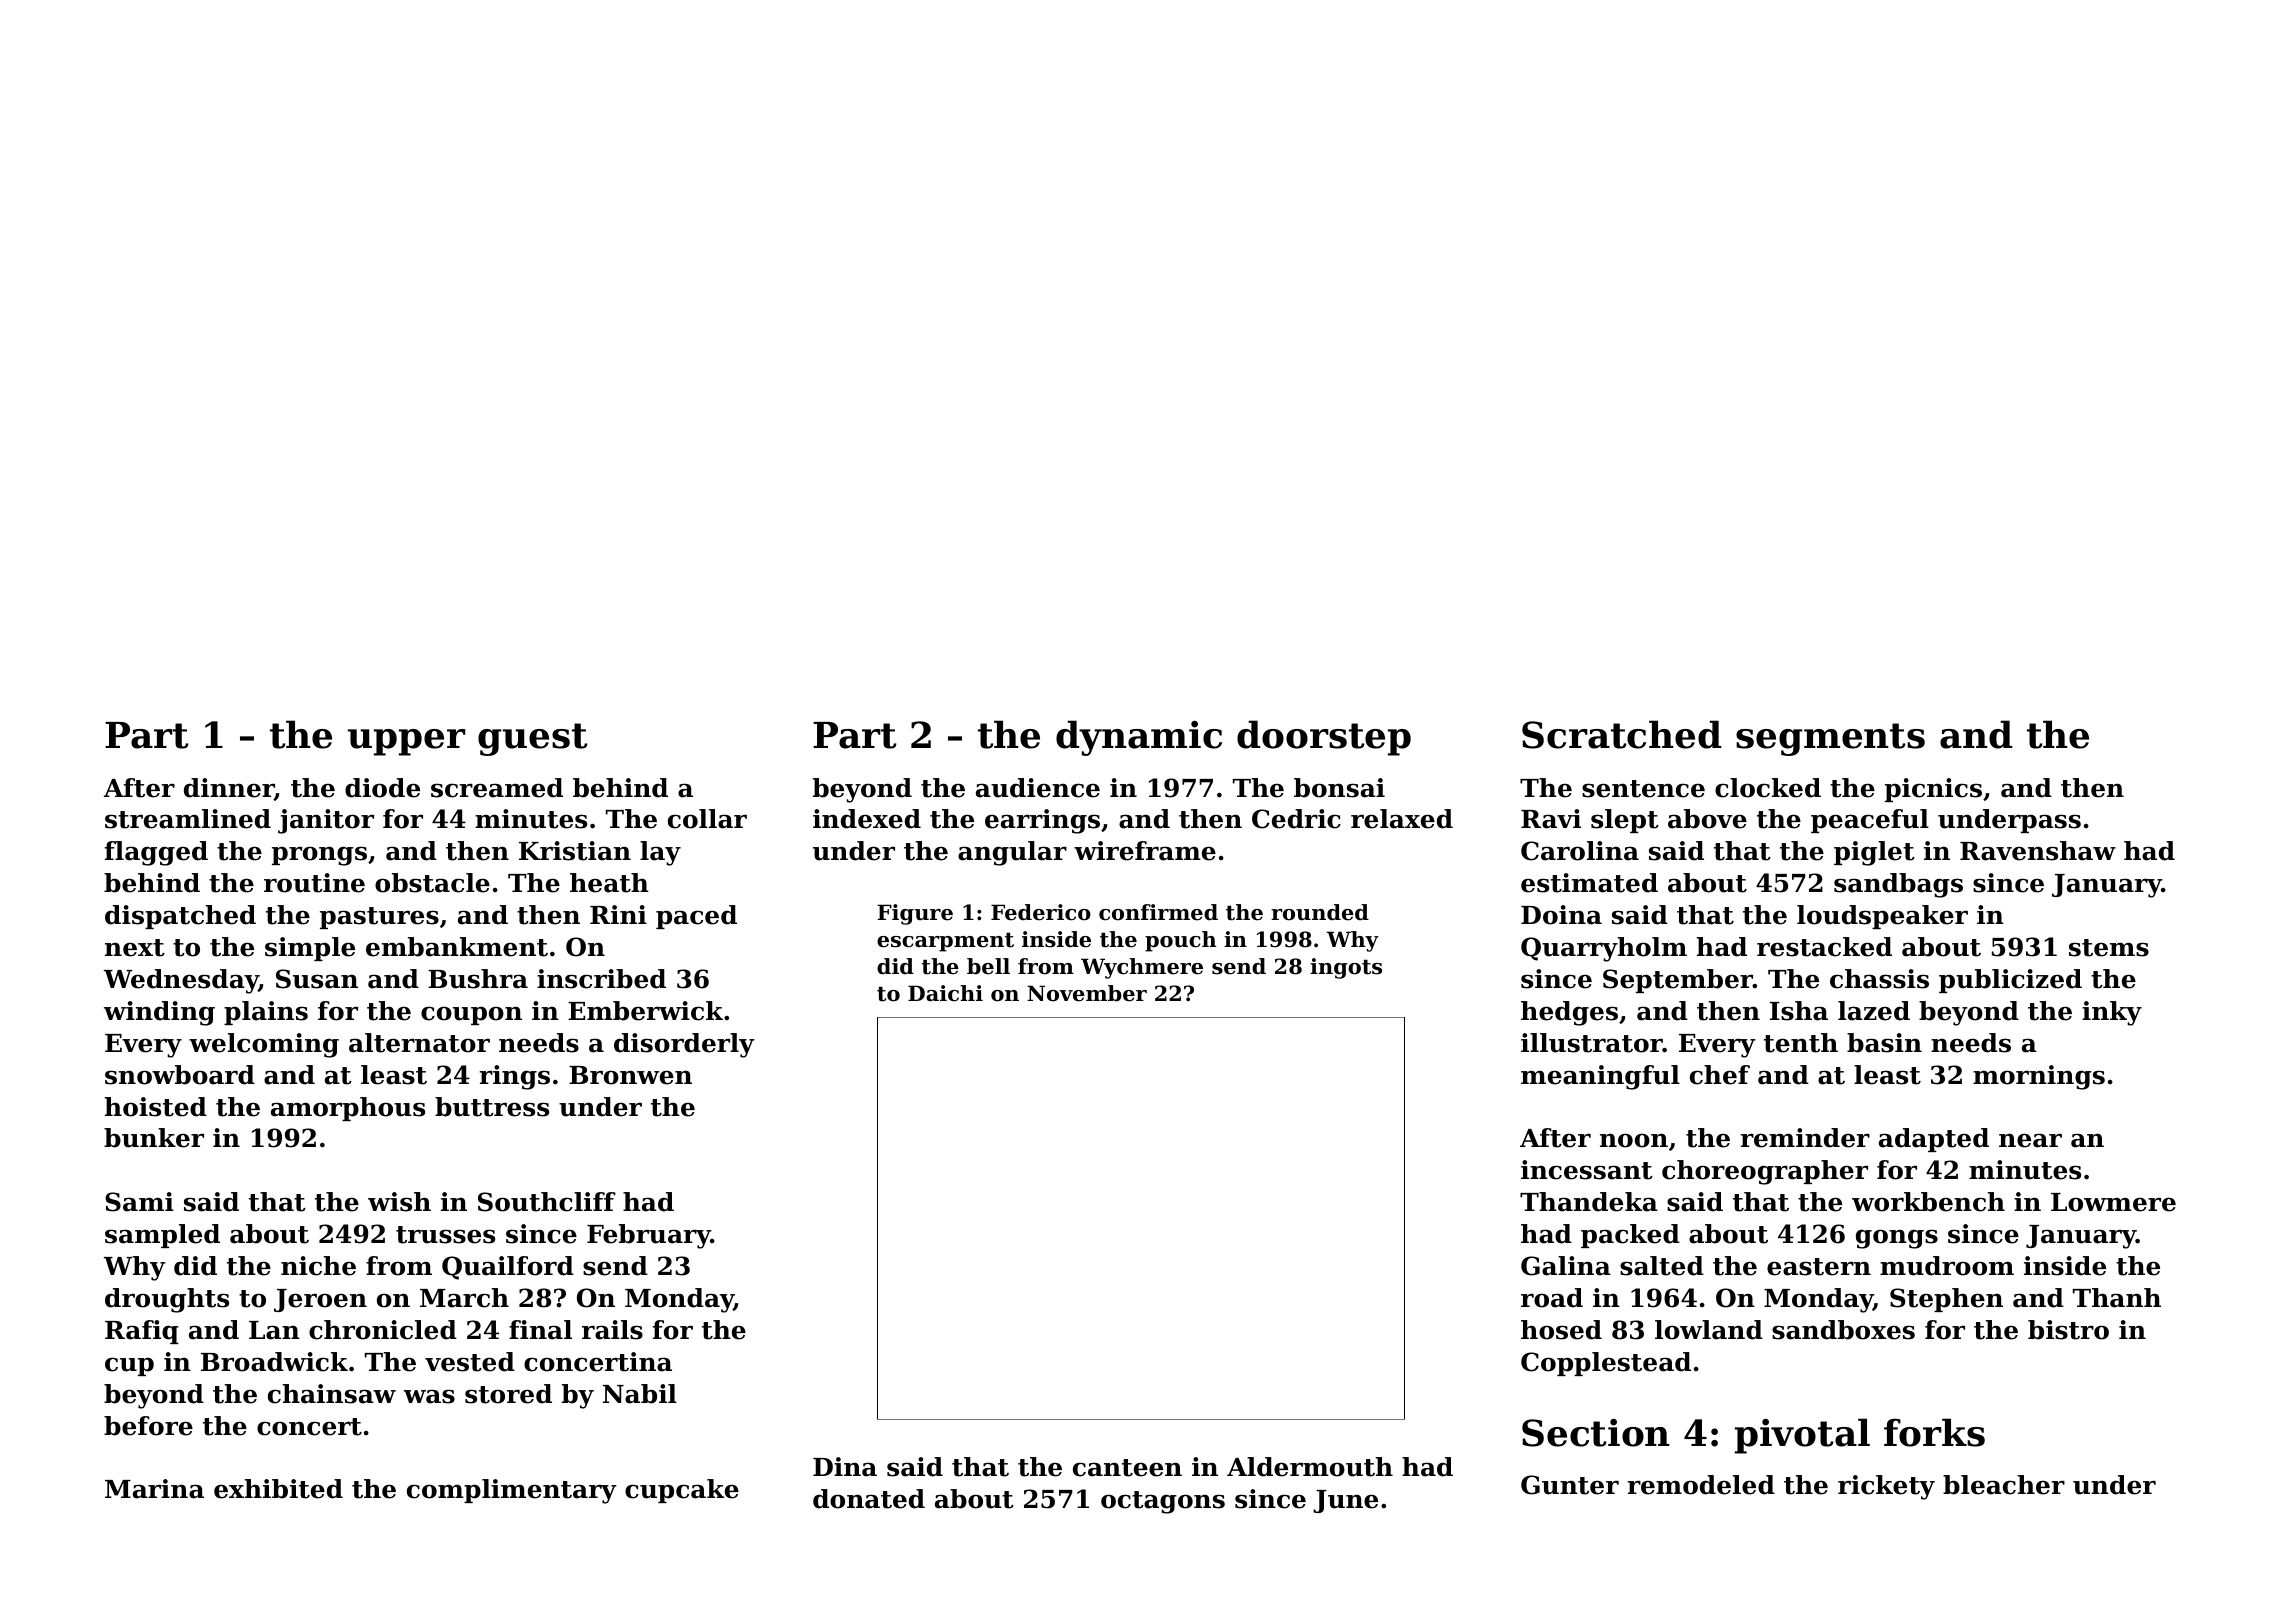  I want to click on ingots, so click(1346, 968).
